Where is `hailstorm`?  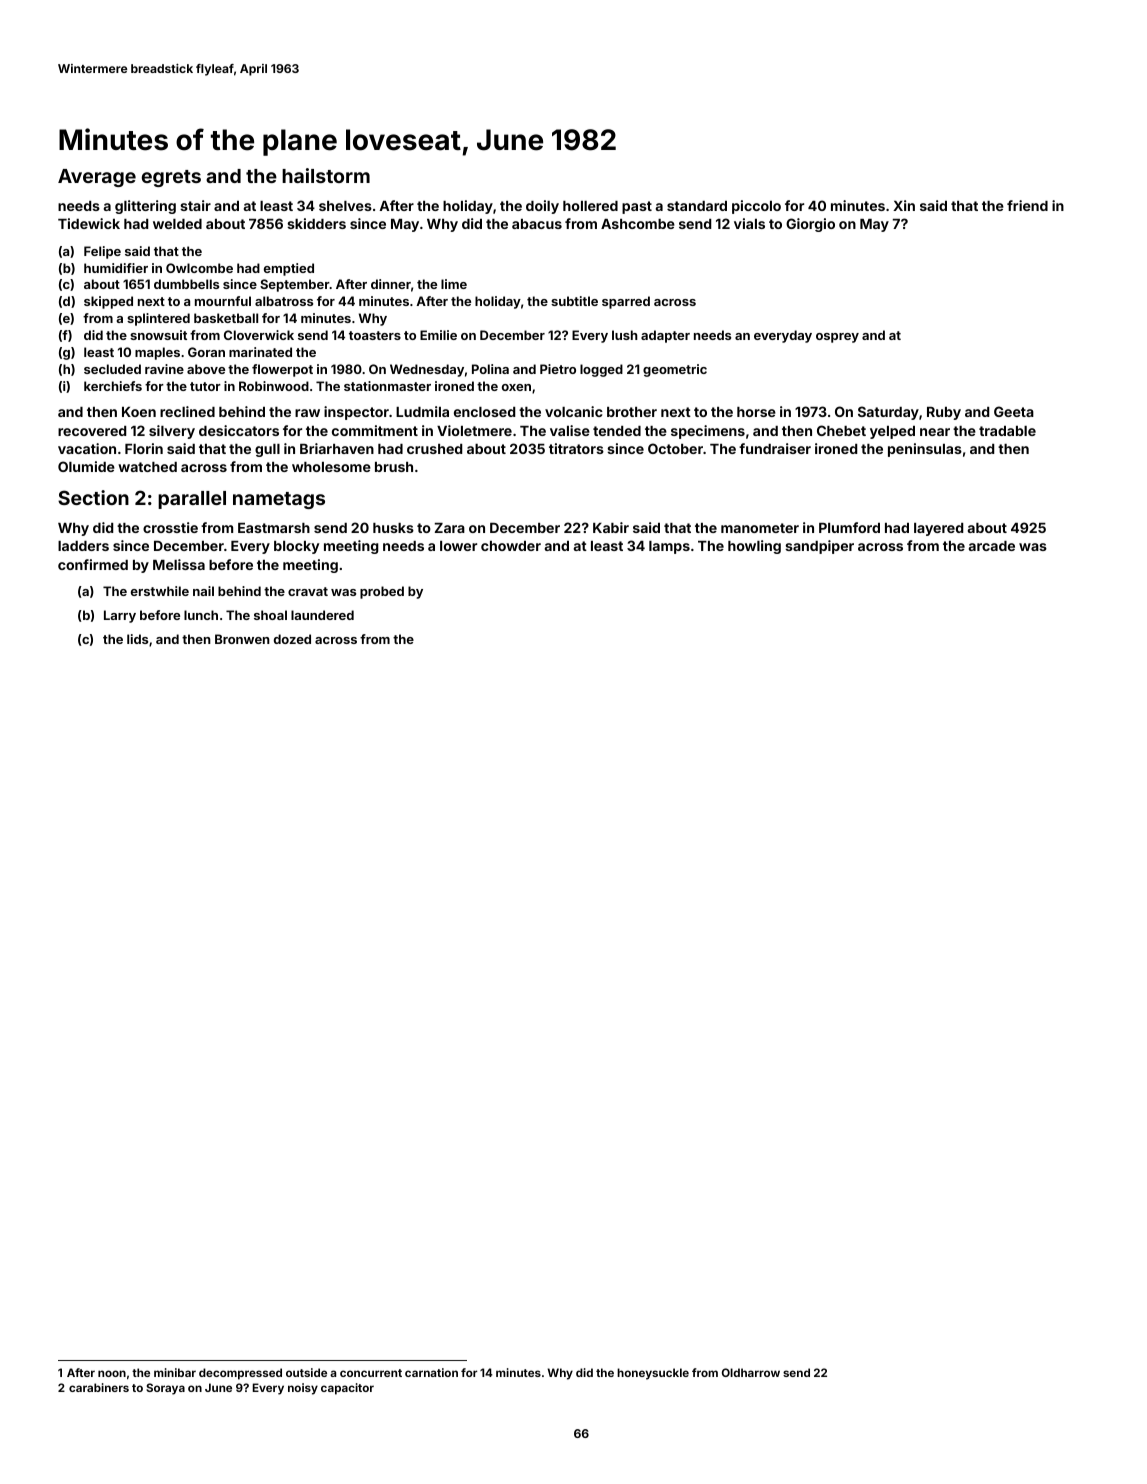
hailstorm is located at coordinates (326, 175).
